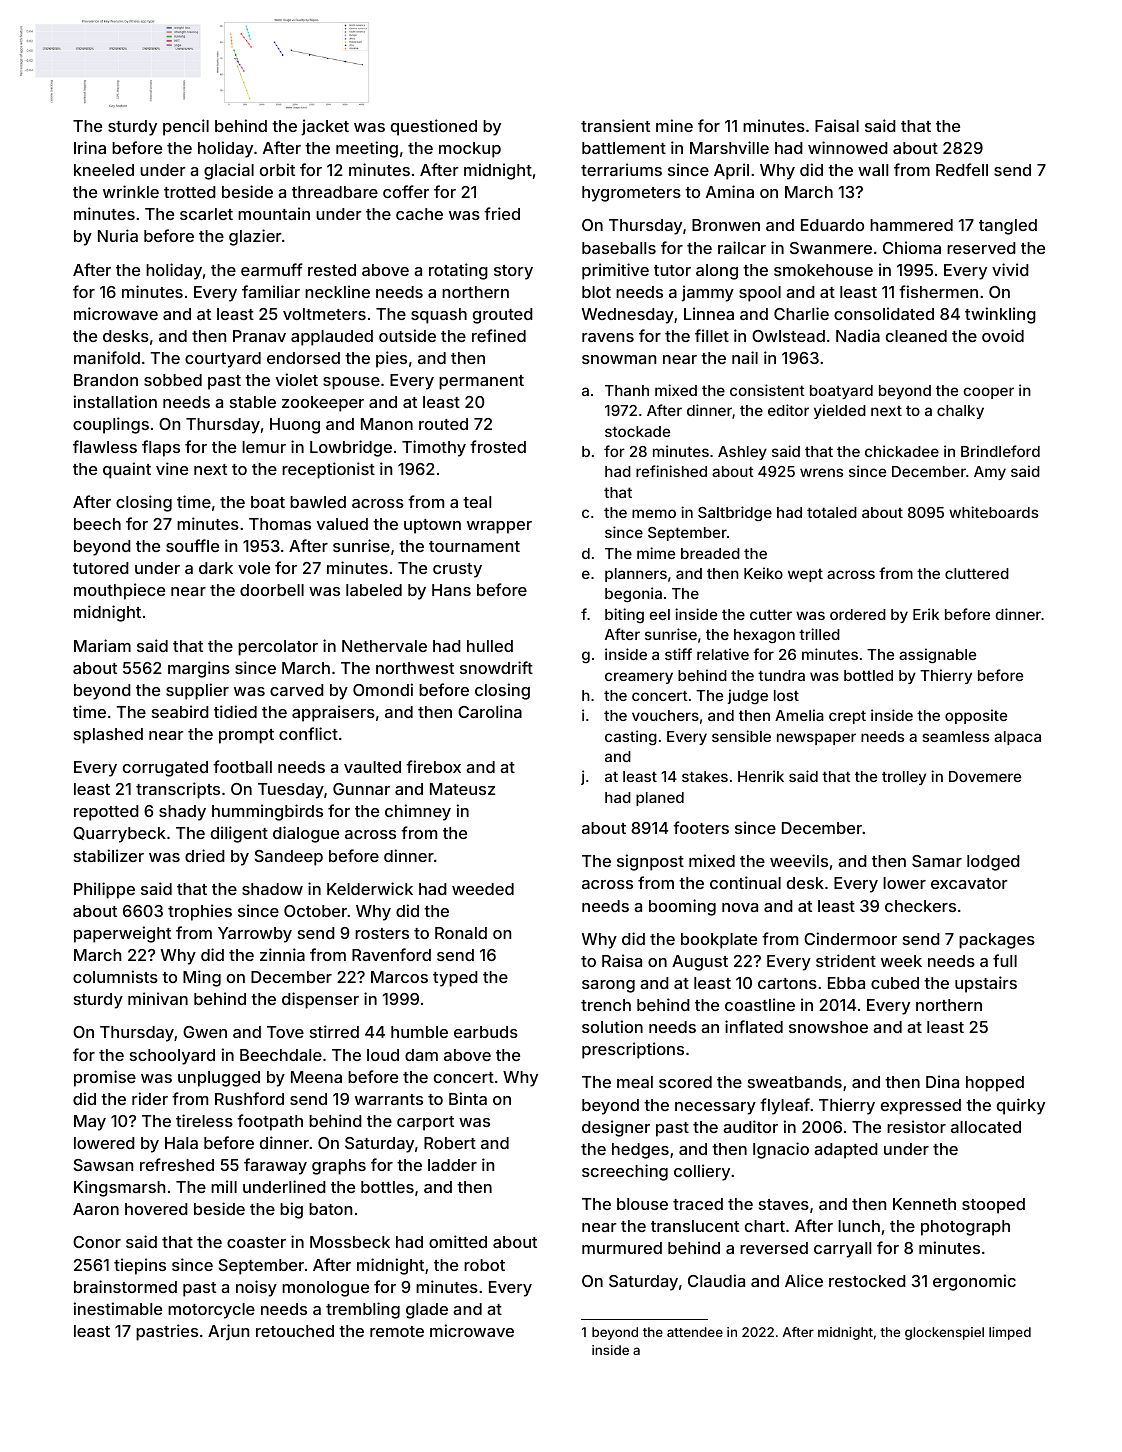  Describe the element at coordinates (109, 855) in the screenshot. I see `stabilizer` at that location.
